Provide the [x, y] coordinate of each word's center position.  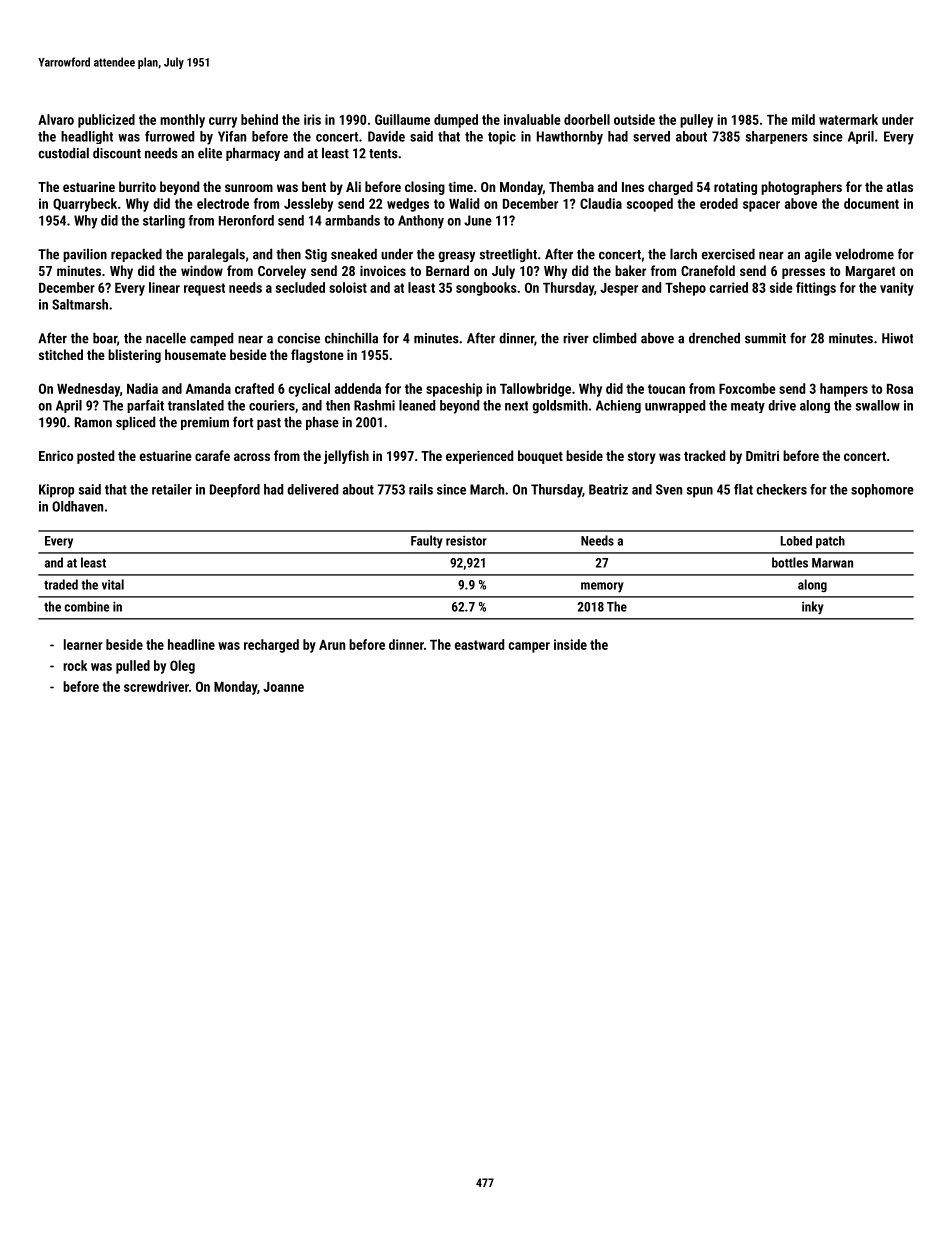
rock [75, 665]
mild [803, 119]
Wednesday [88, 390]
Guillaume [402, 119]
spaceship [454, 390]
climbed [614, 338]
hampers [844, 390]
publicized [106, 121]
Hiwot [897, 338]
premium [205, 423]
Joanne [283, 687]
